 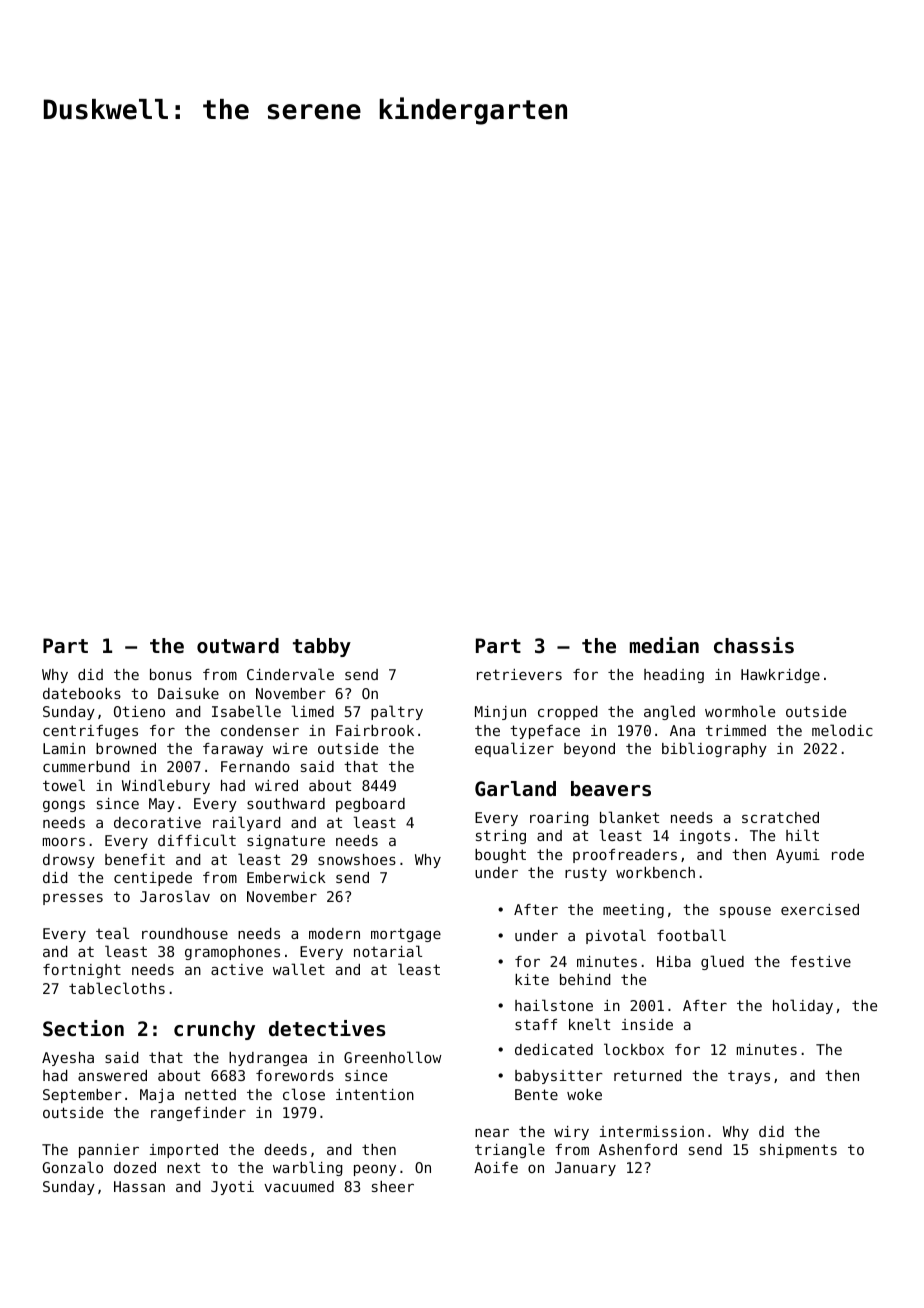 What do you see at coordinates (139, 1186) in the screenshot?
I see `Hassan` at bounding box center [139, 1186].
